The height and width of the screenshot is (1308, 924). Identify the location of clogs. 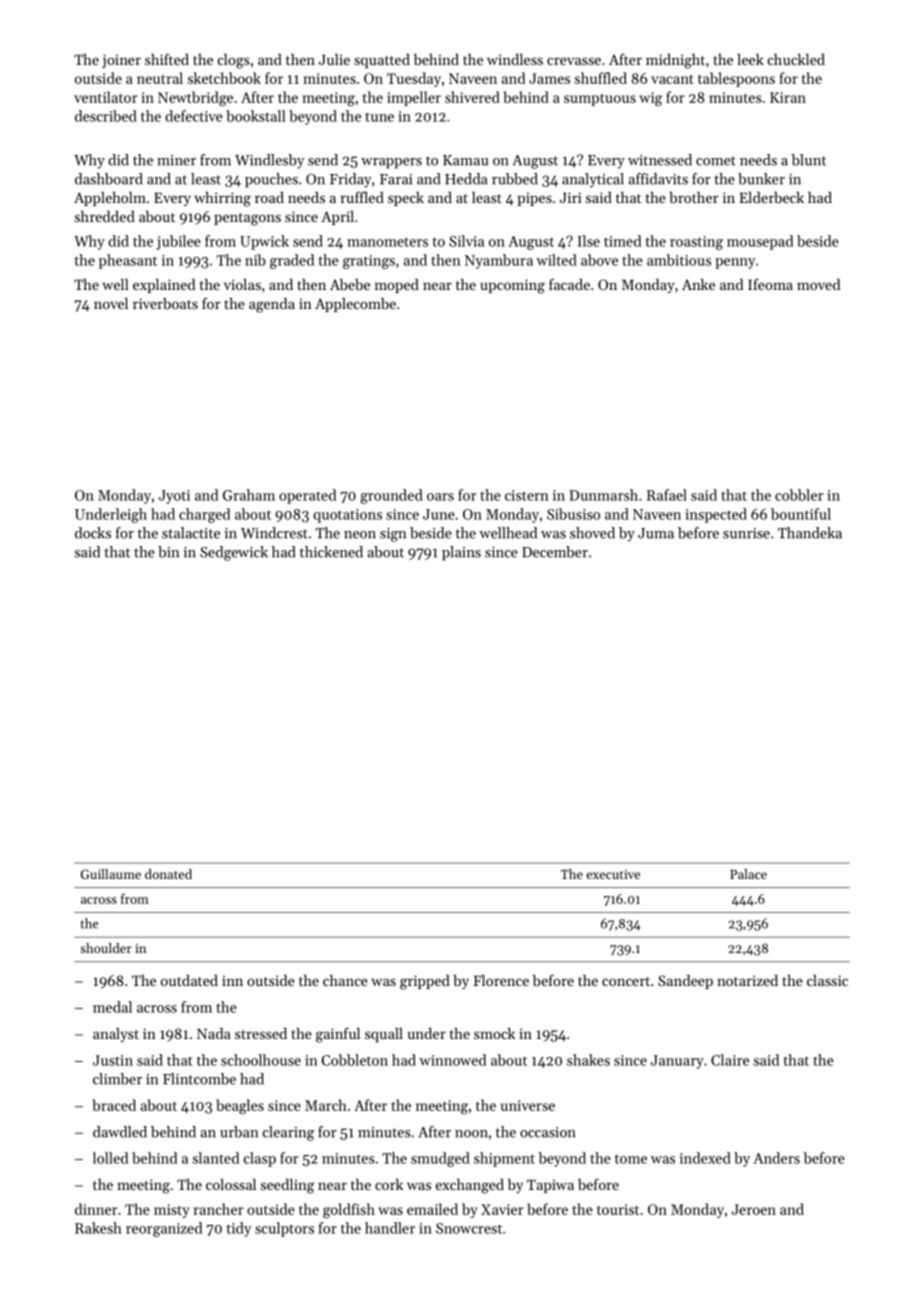
(234, 61).
